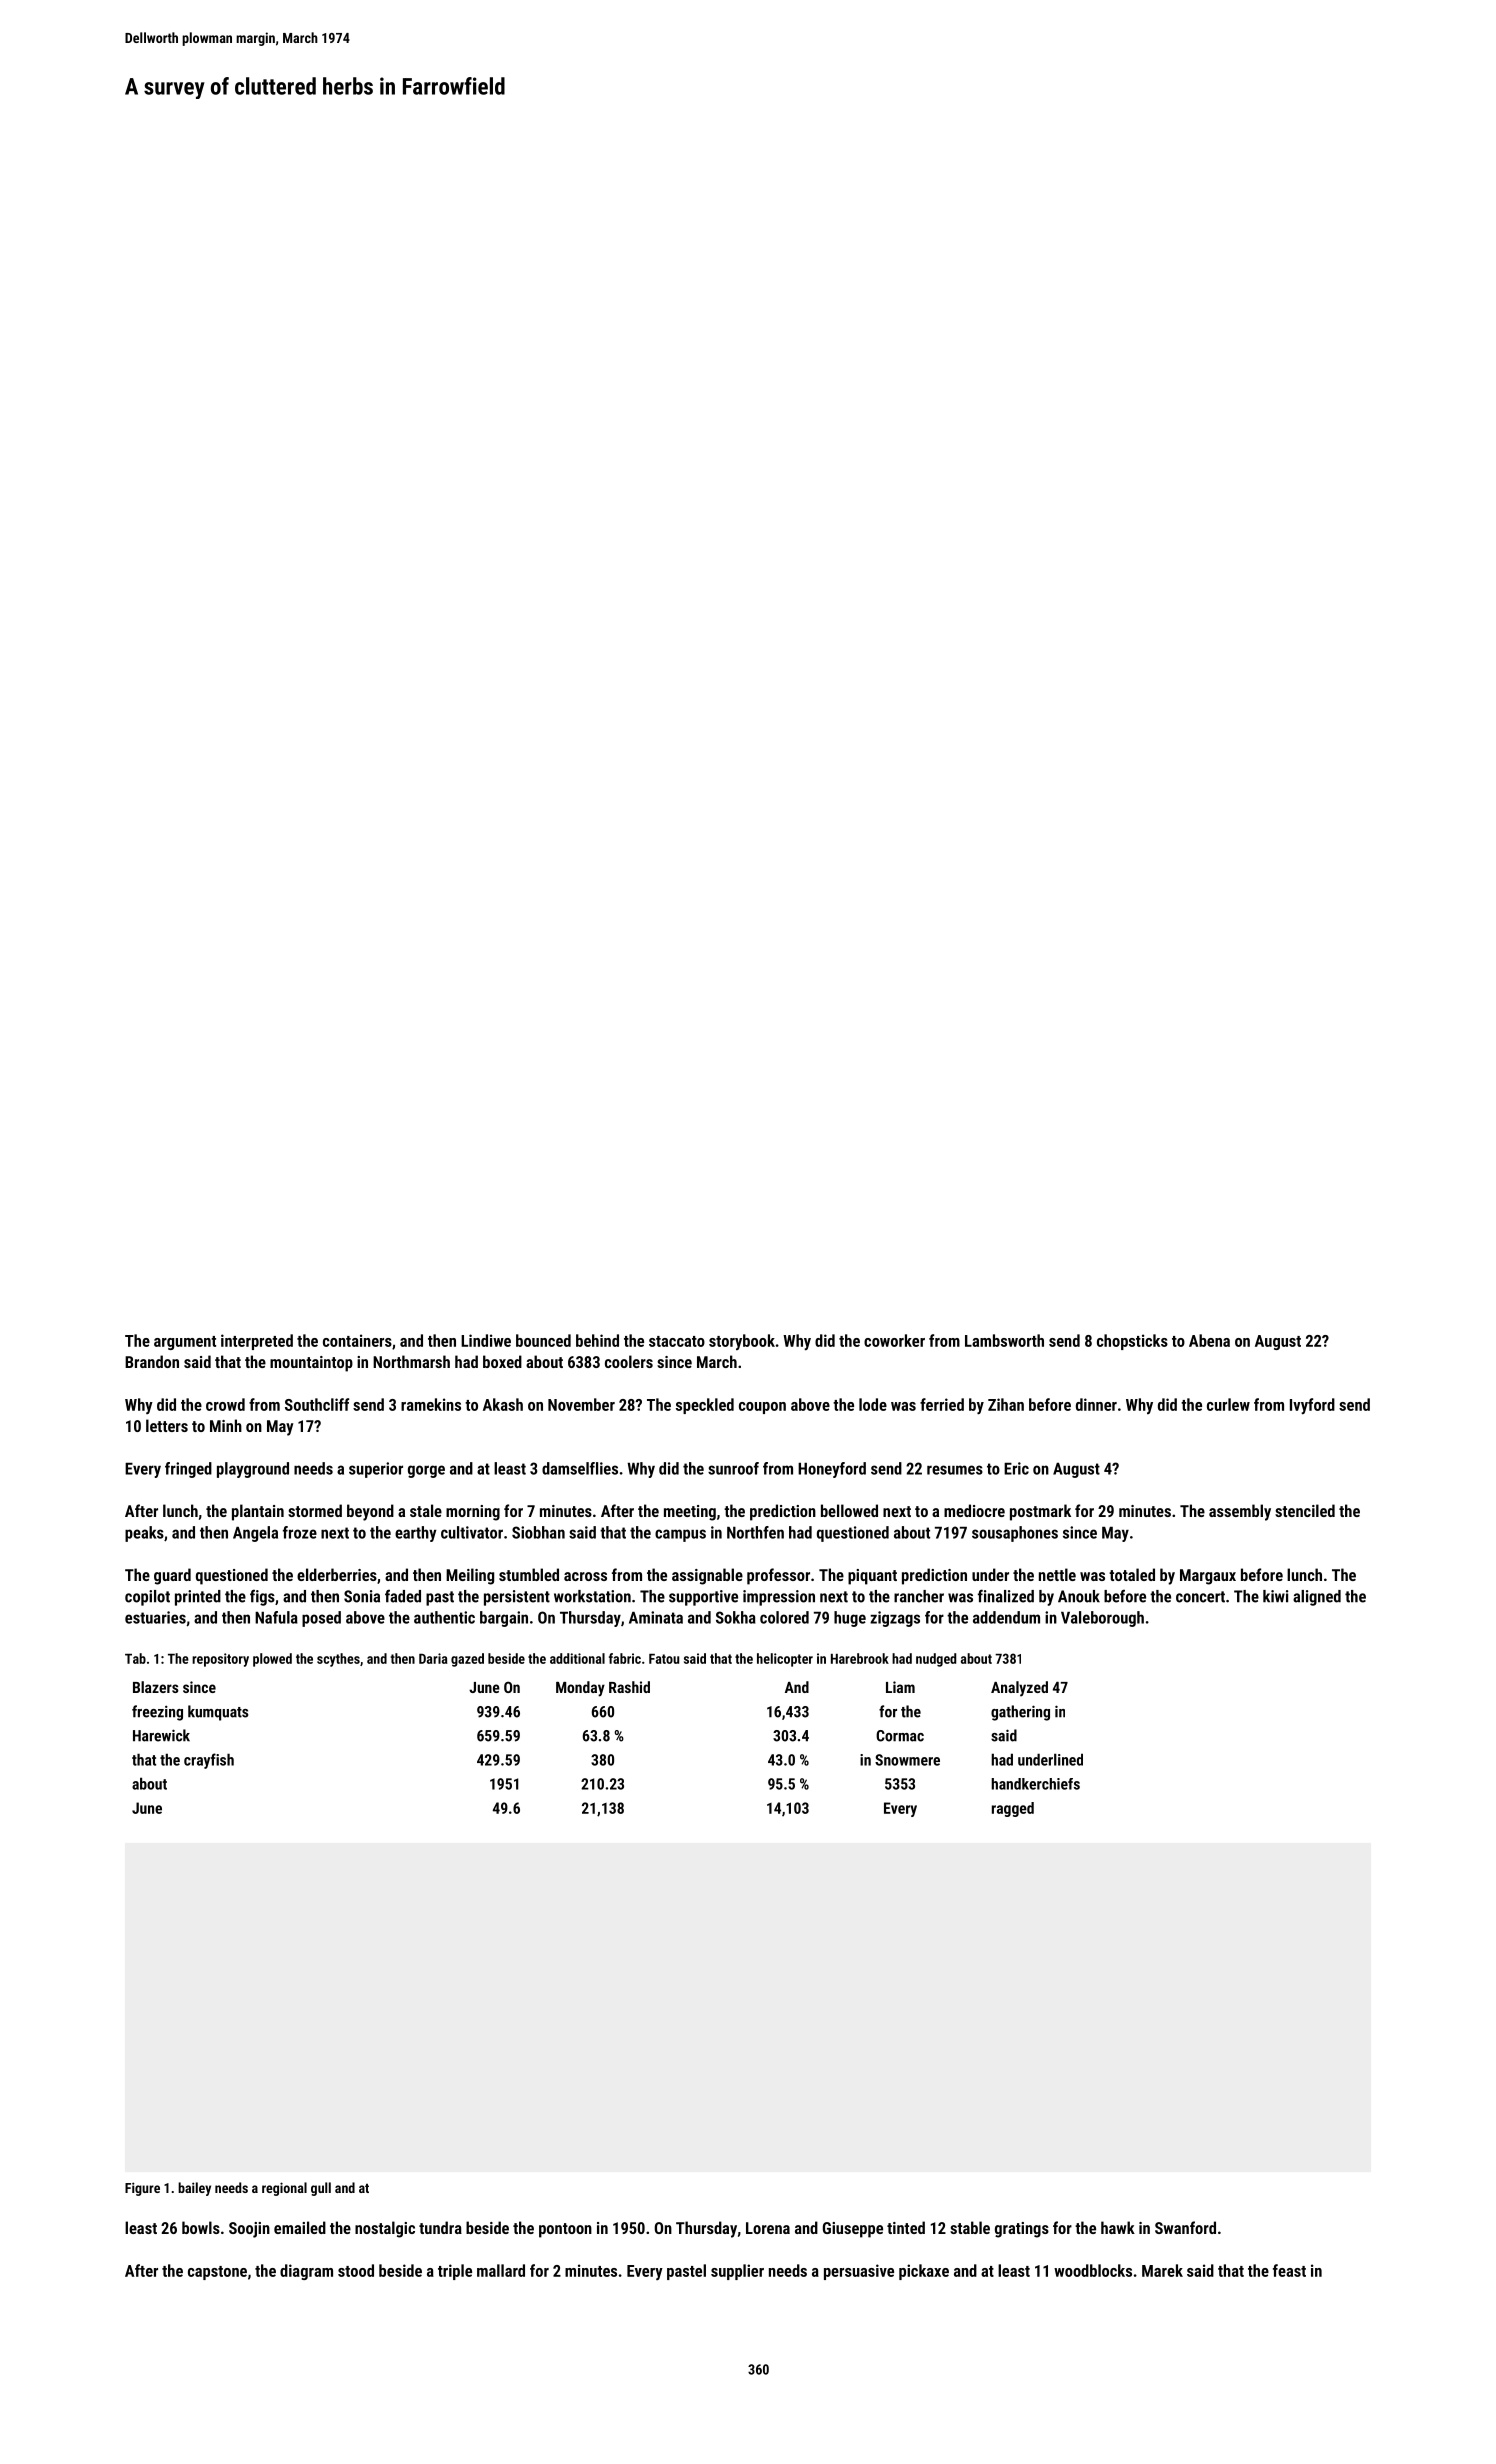  What do you see at coordinates (1057, 1574) in the screenshot?
I see `nettle` at bounding box center [1057, 1574].
